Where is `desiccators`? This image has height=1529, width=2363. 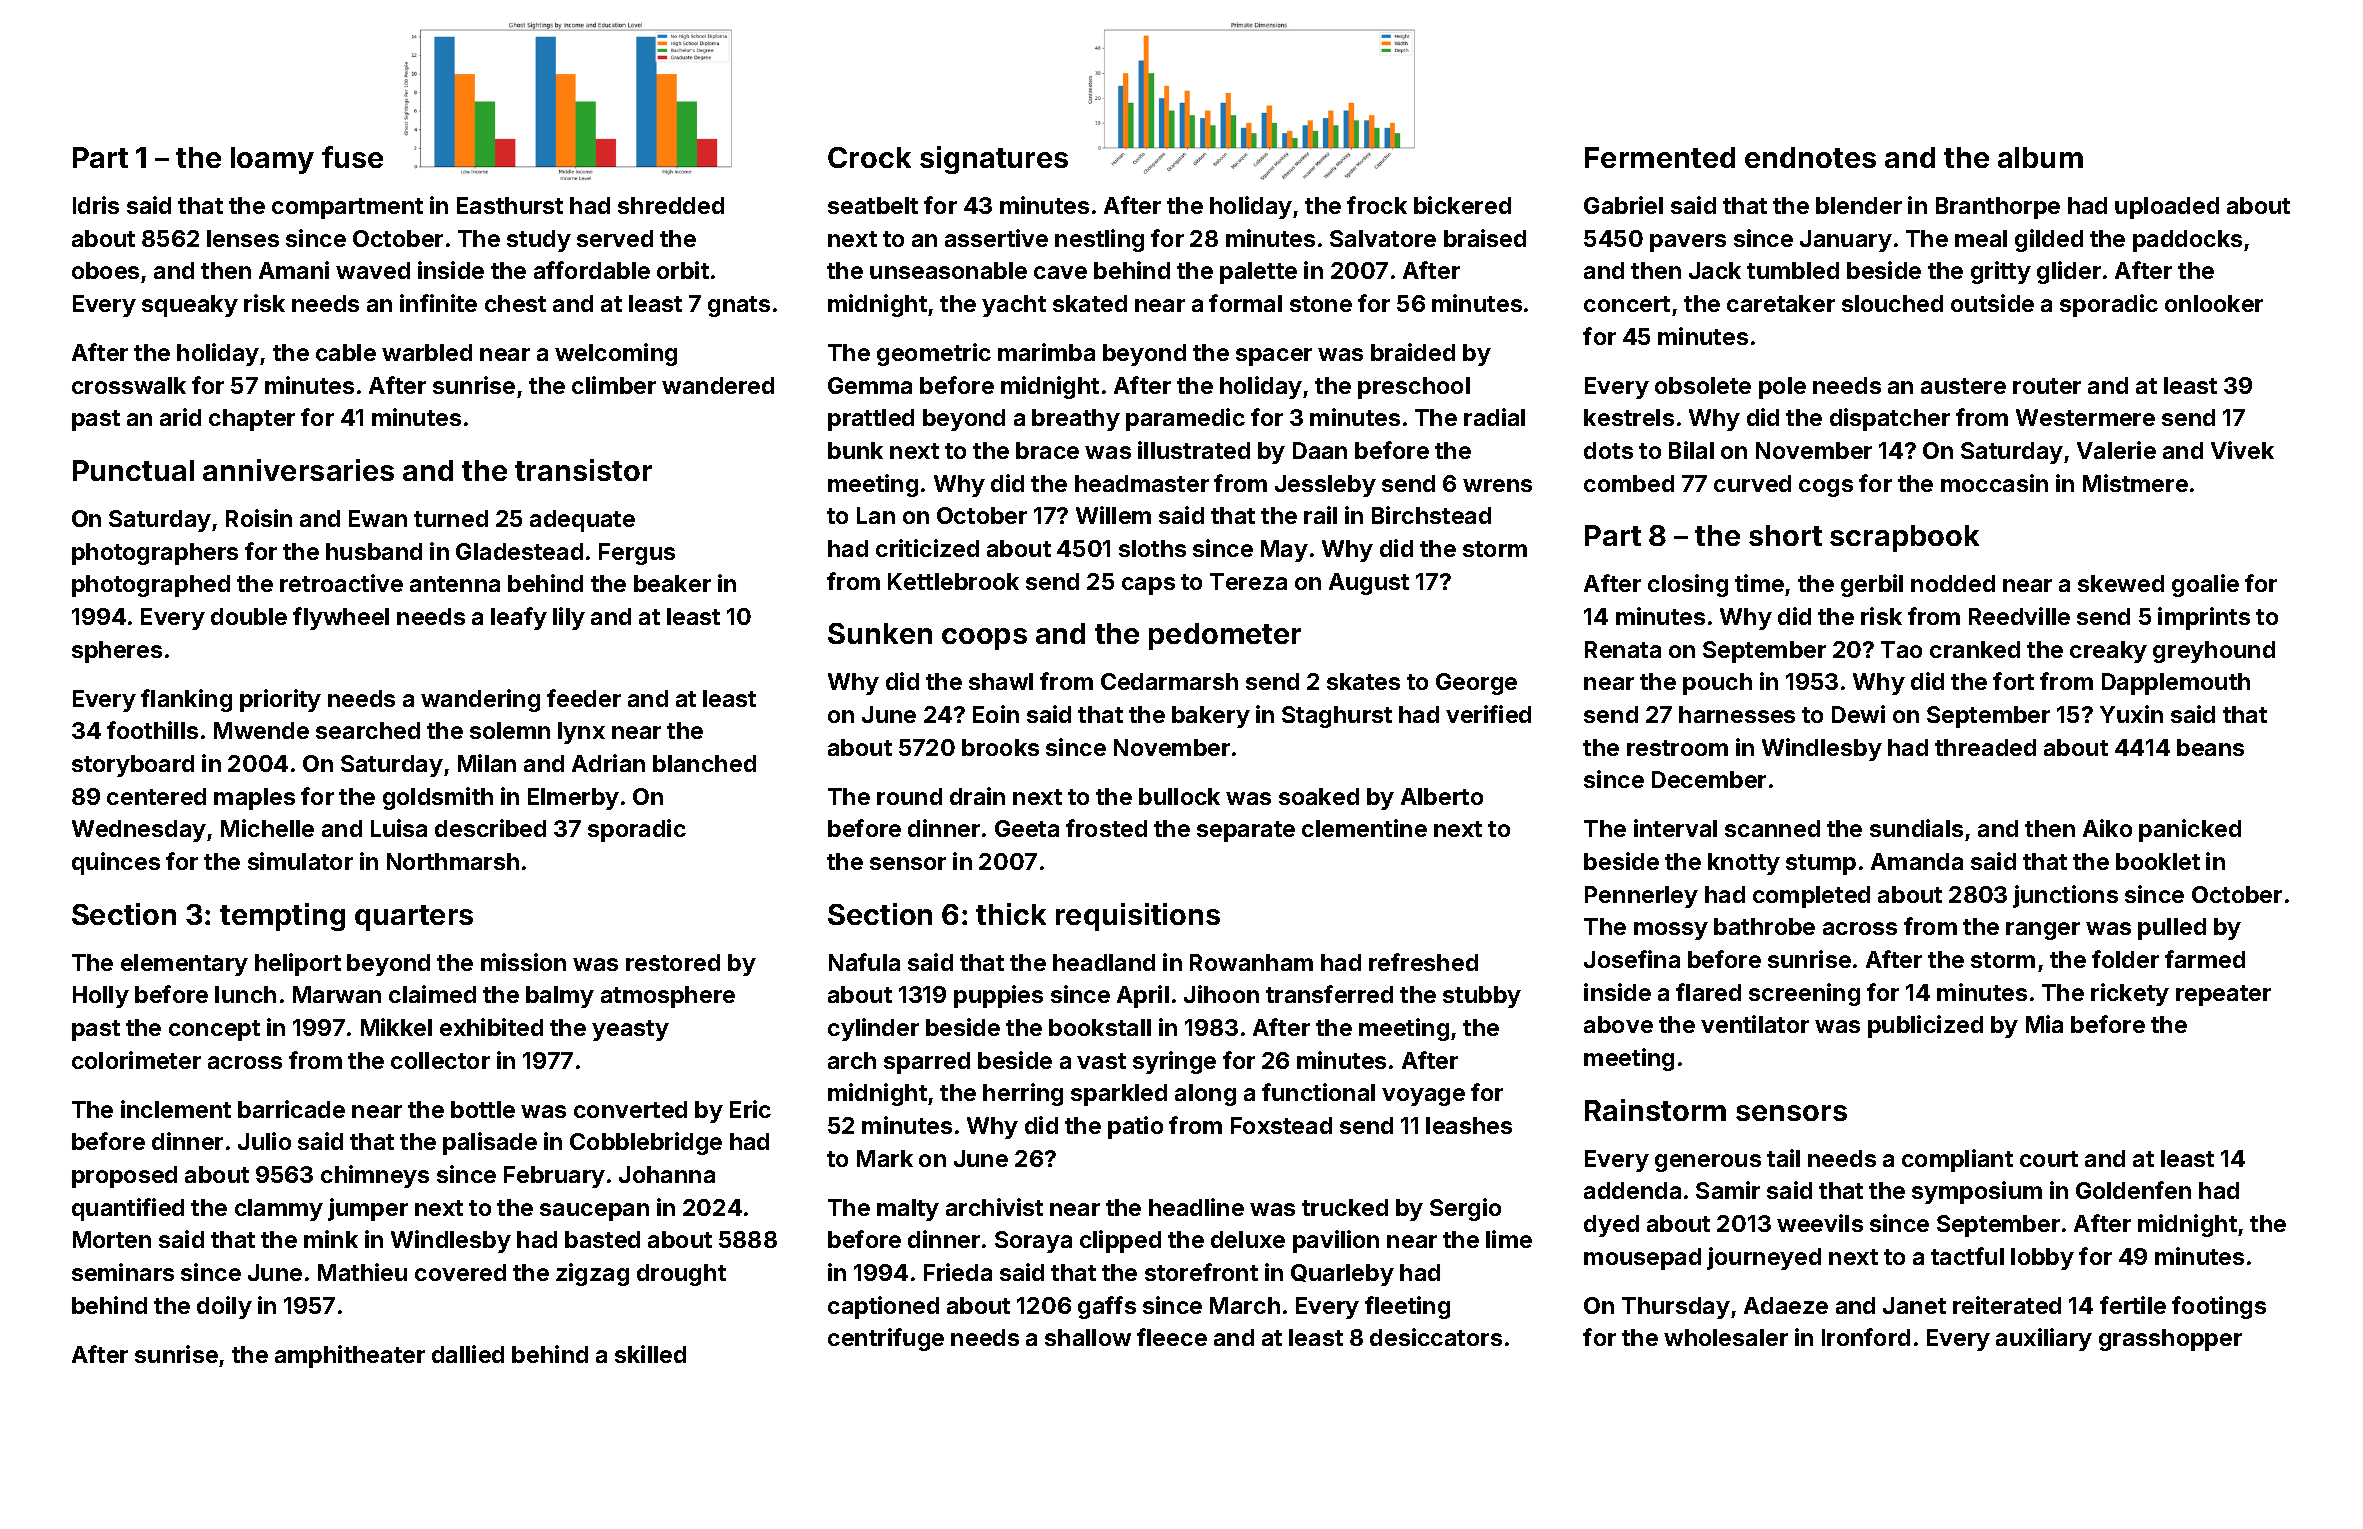 desiccators is located at coordinates (1436, 1337).
